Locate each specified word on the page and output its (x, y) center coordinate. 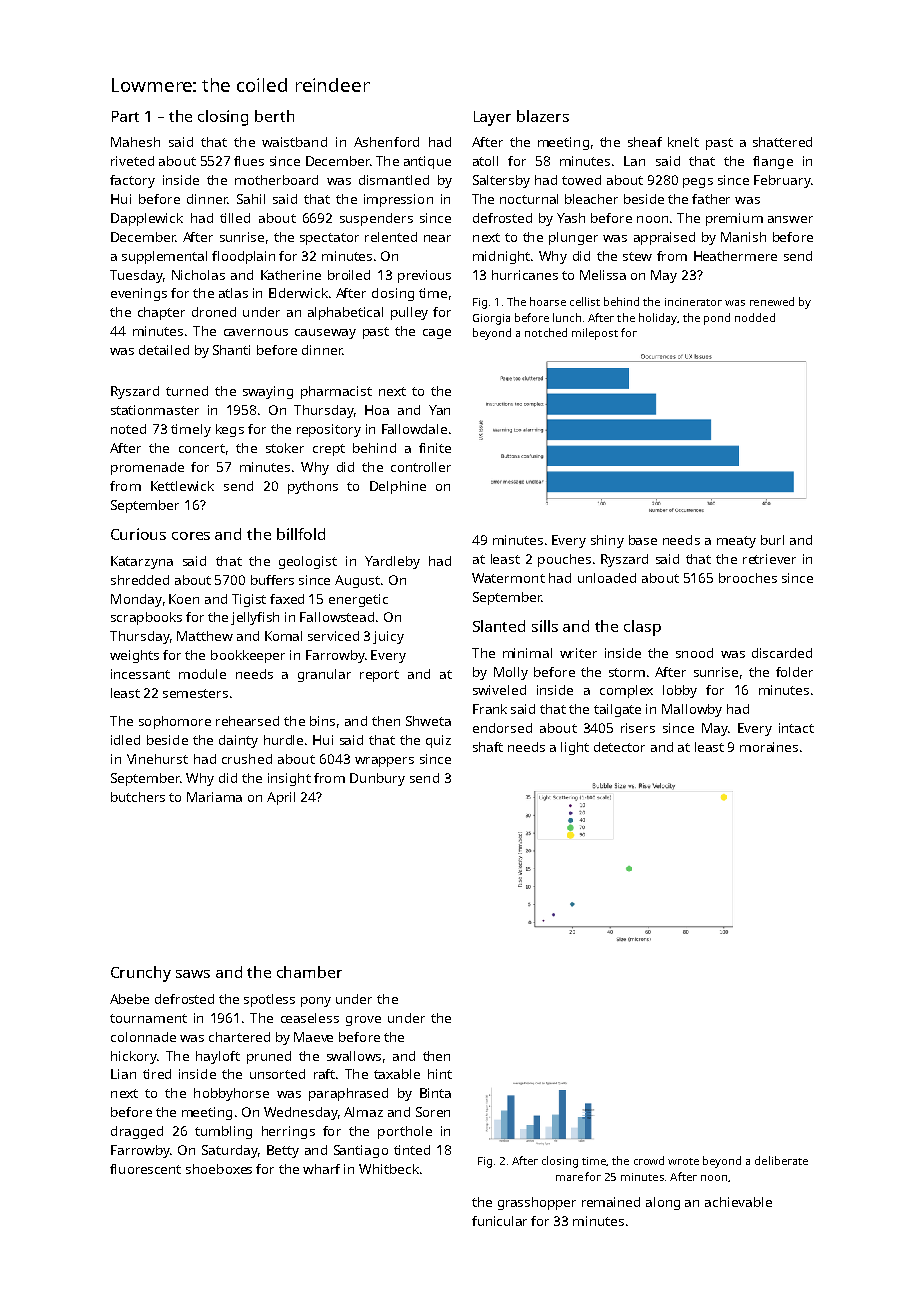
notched (546, 332)
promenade (147, 468)
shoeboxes (219, 1169)
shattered (782, 142)
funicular (499, 1221)
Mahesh (135, 142)
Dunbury (377, 779)
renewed (772, 301)
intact (796, 728)
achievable (738, 1202)
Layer (492, 118)
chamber (309, 972)
